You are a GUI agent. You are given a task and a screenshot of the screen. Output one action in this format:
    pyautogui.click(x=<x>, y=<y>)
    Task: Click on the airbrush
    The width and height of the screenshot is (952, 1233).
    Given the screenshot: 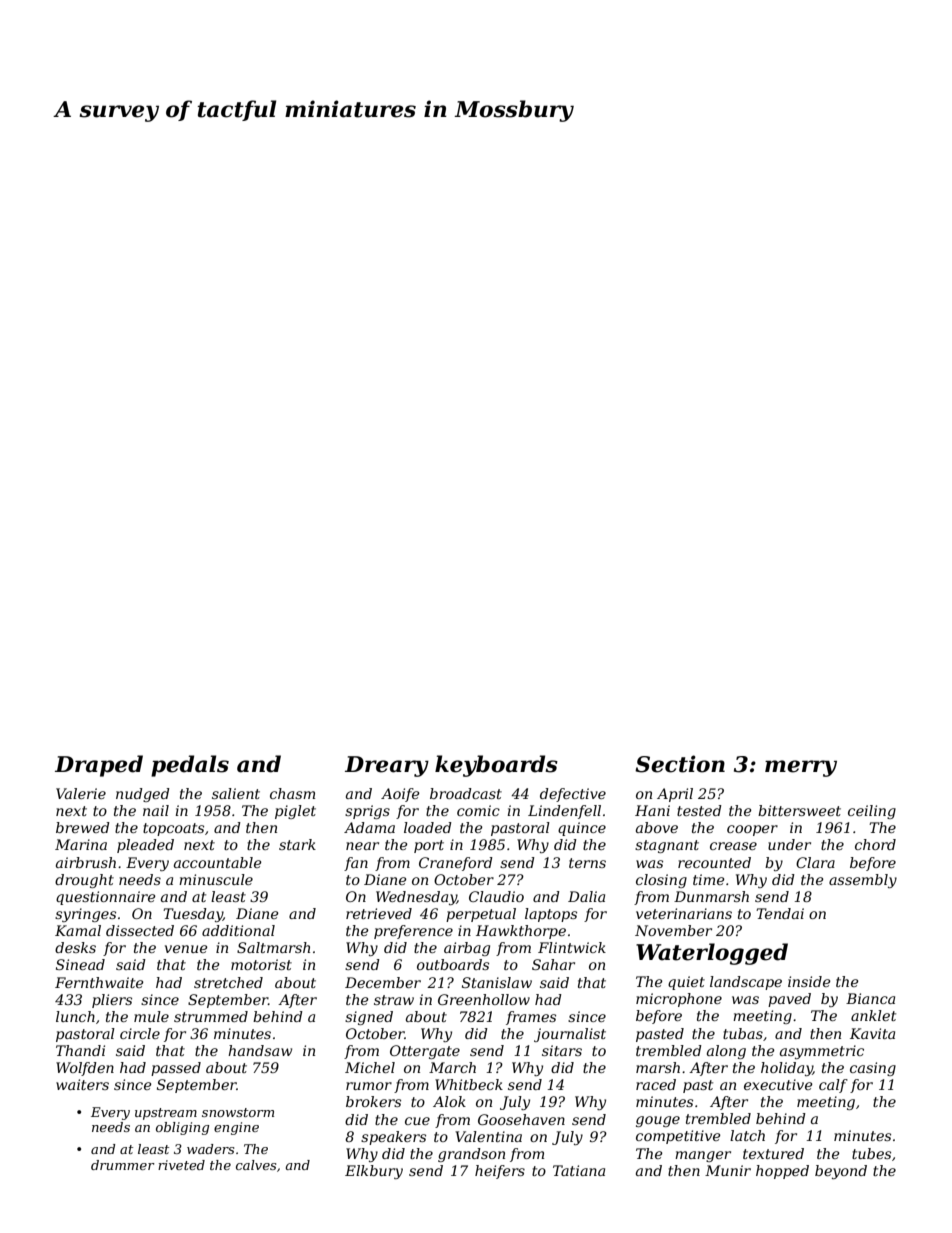 What is the action you would take?
    pyautogui.click(x=86, y=862)
